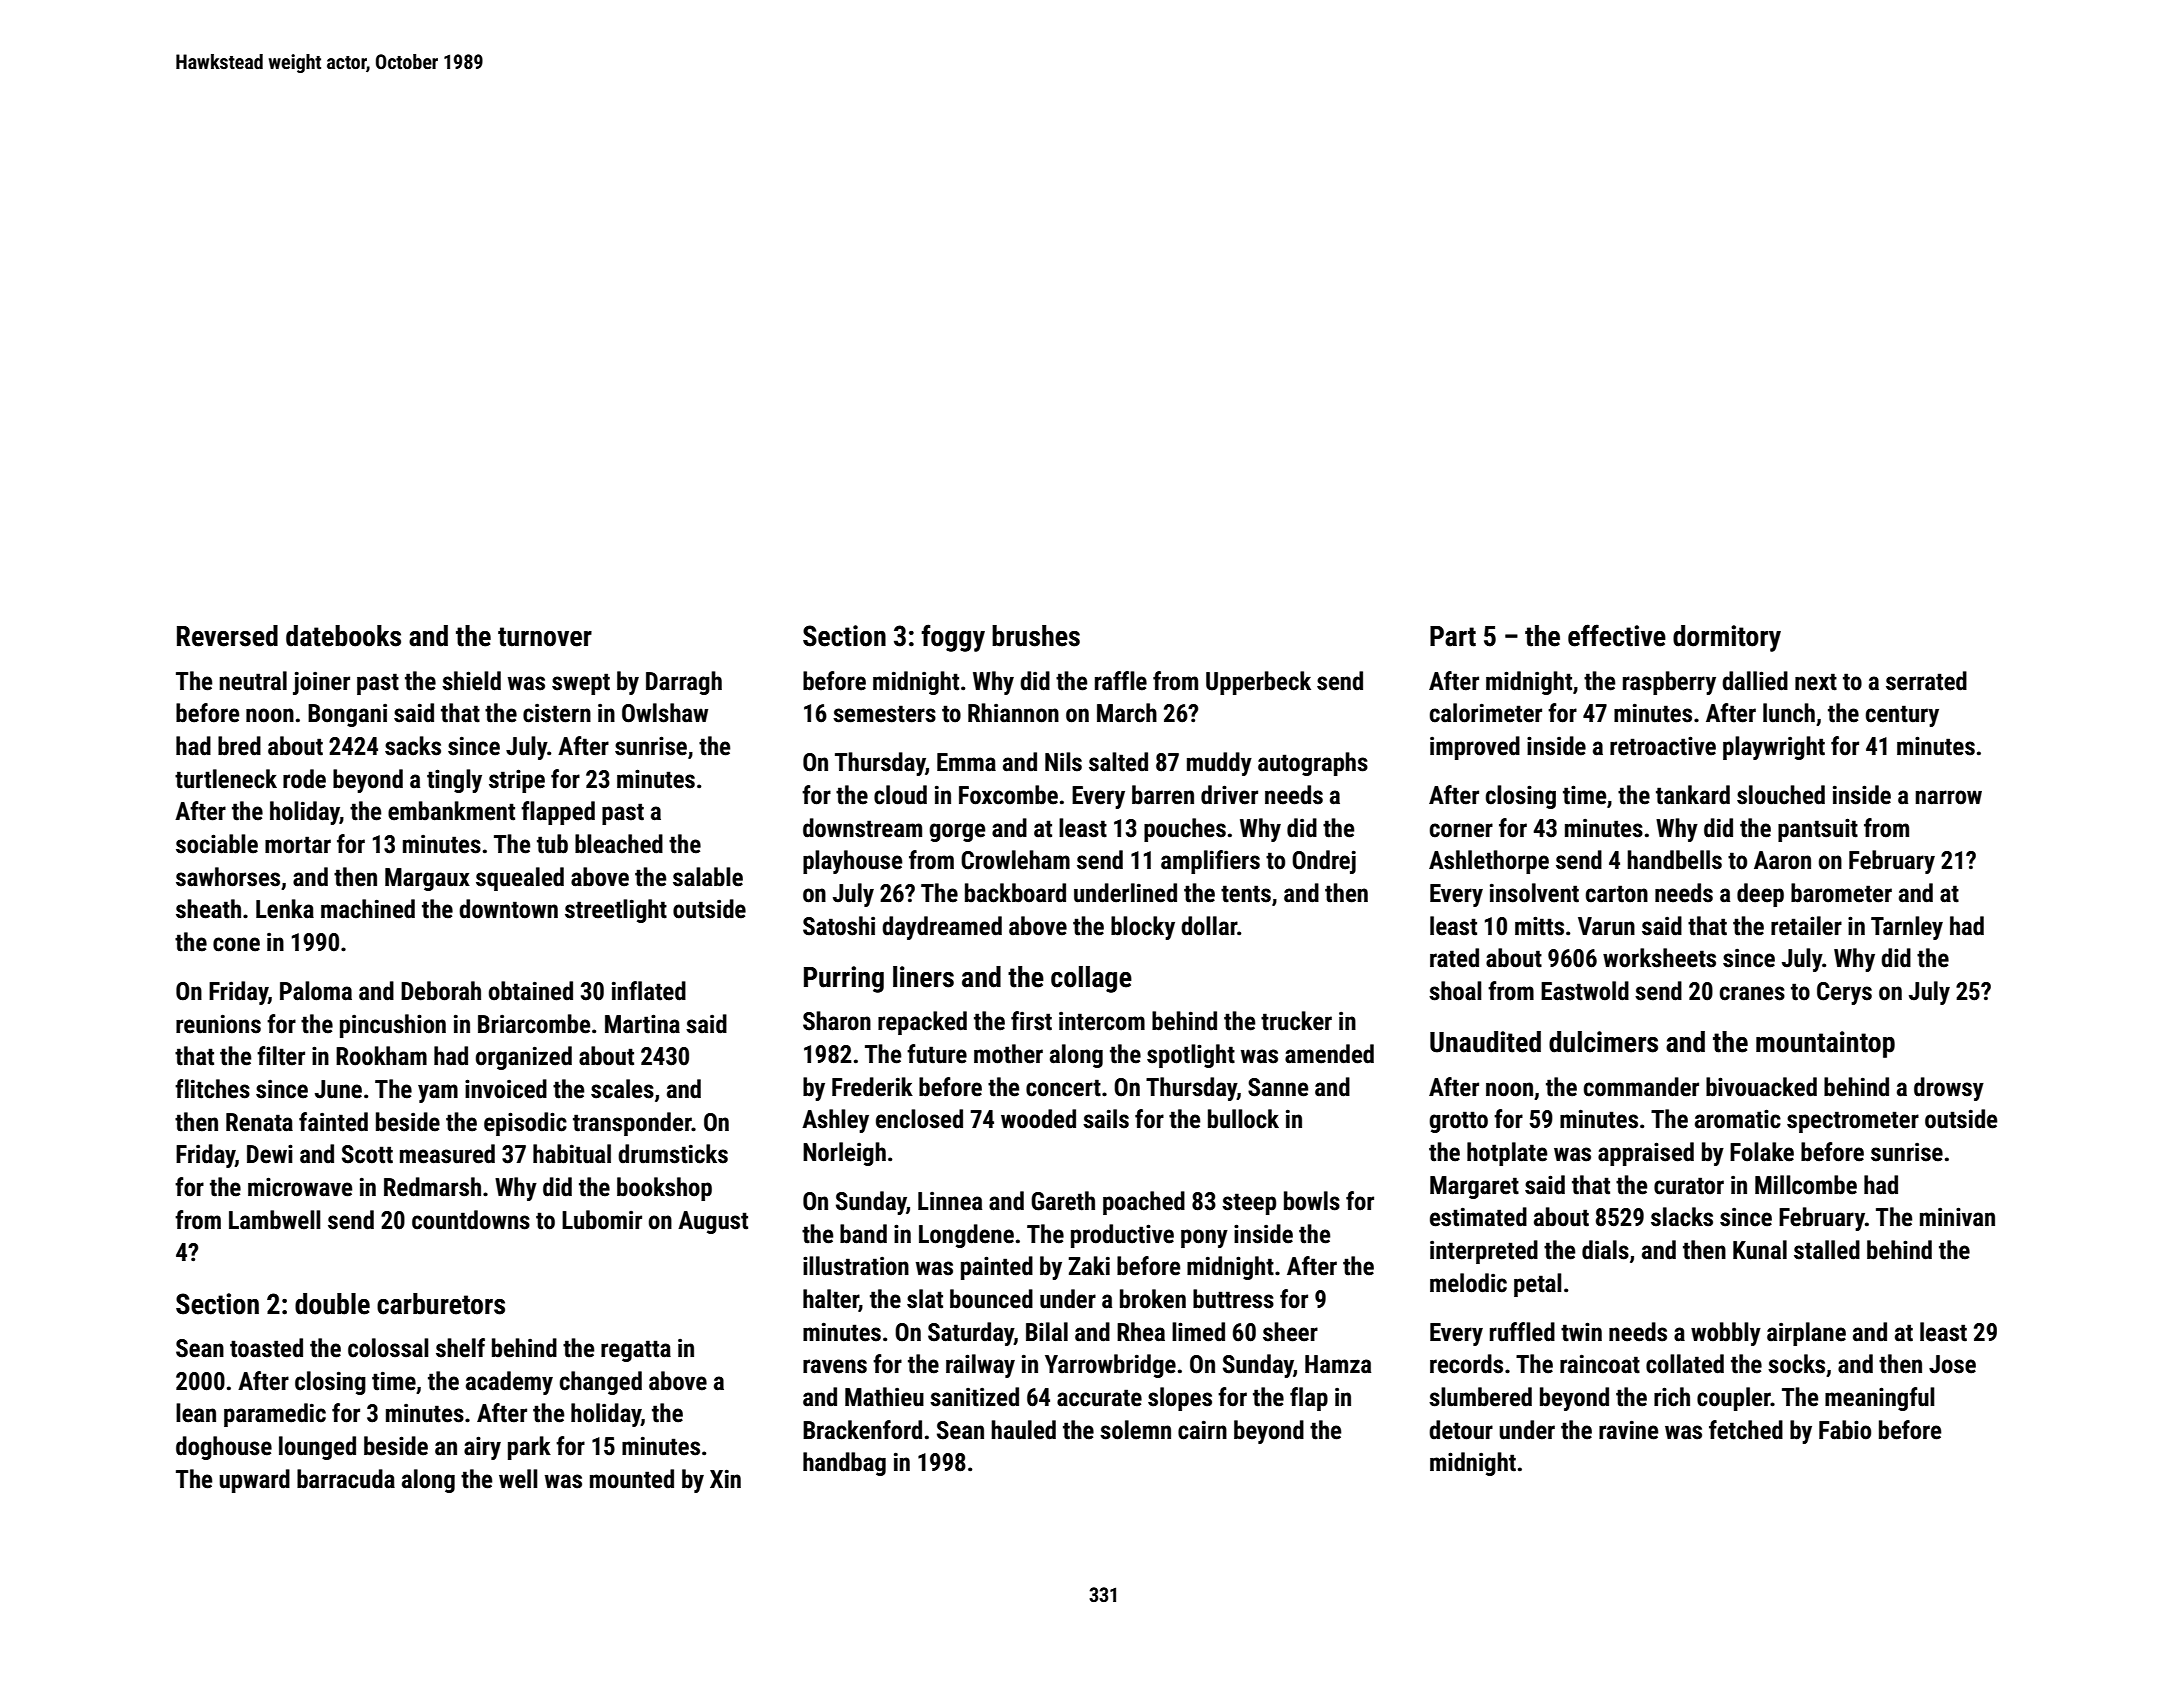 The image size is (2178, 1683). I want to click on spotlight, so click(1191, 1056).
